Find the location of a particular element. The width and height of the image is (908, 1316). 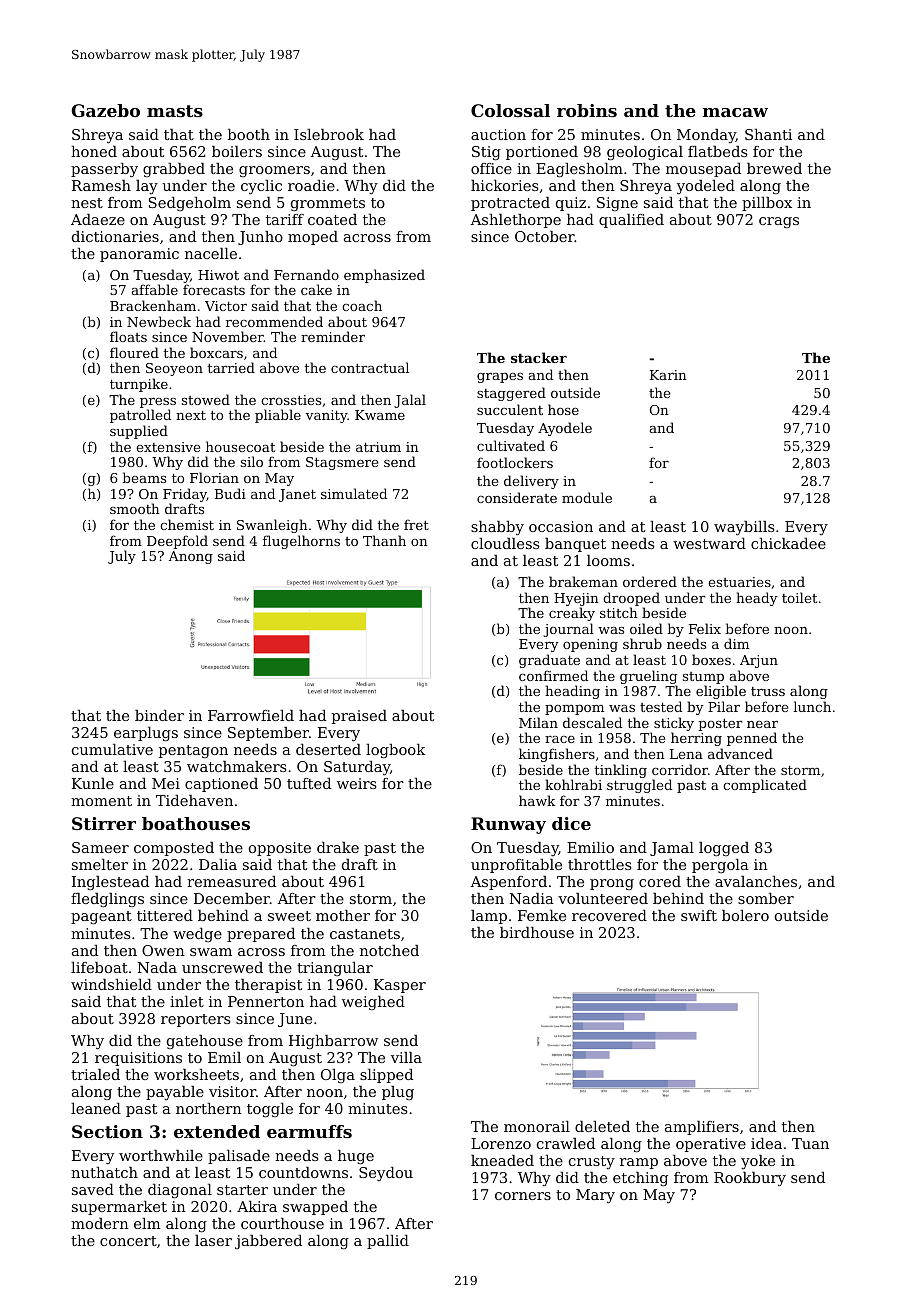

Felix is located at coordinates (705, 628).
